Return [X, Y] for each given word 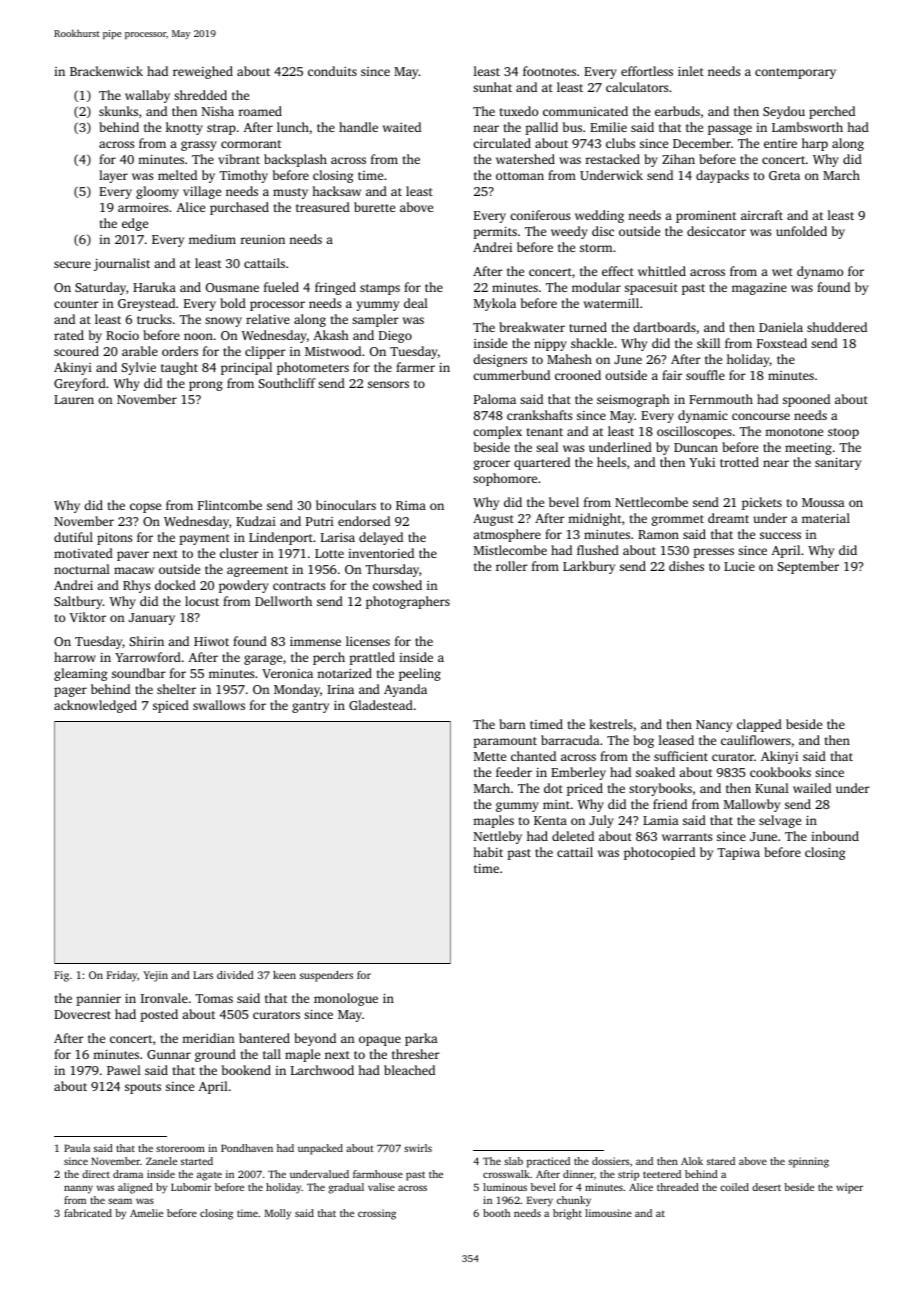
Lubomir [191, 1187]
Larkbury [589, 567]
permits [495, 233]
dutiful [73, 537]
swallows [219, 705]
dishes [686, 566]
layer [113, 176]
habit [488, 852]
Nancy [714, 726]
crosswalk [506, 1174]
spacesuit [651, 289]
